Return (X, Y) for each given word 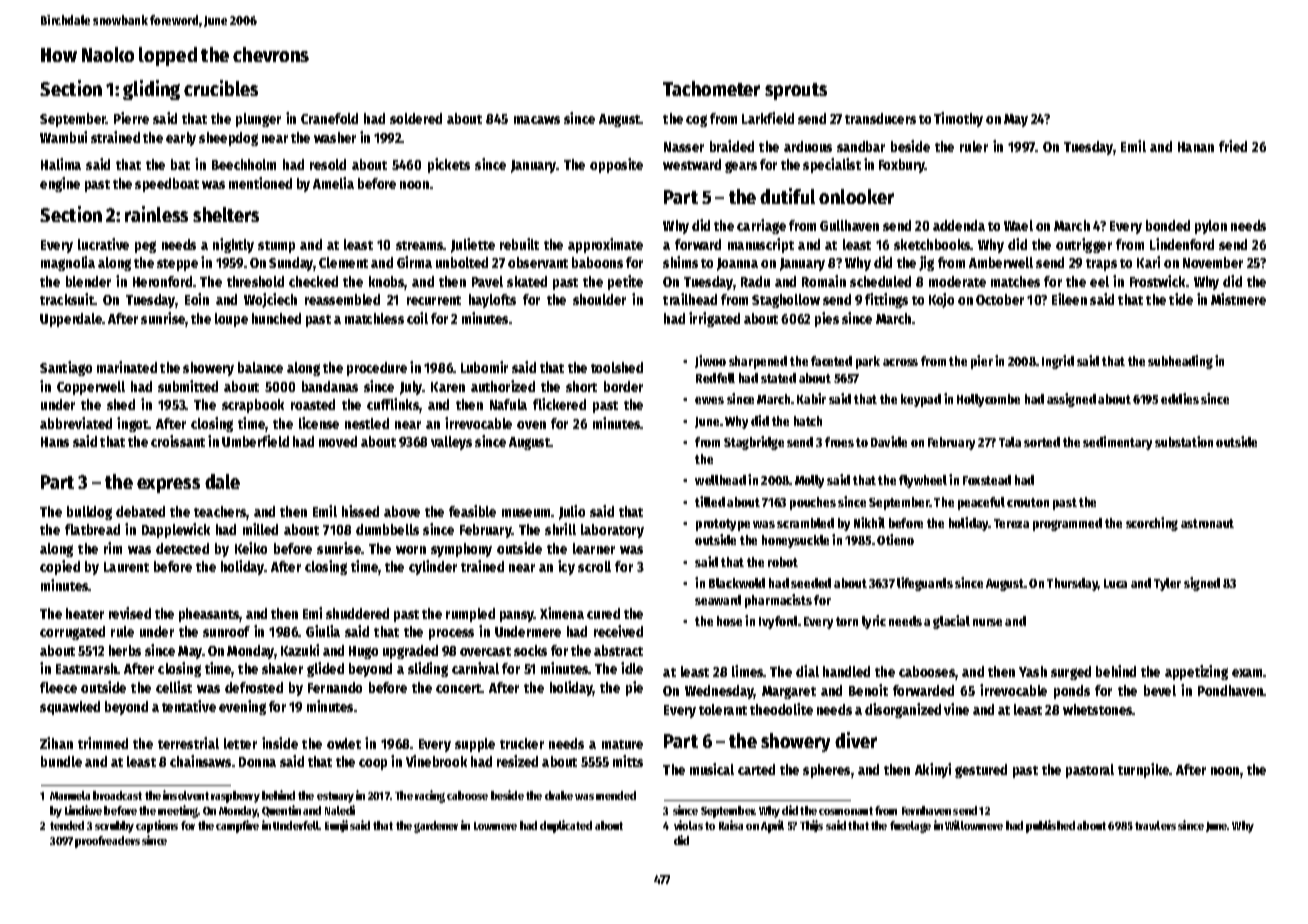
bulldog (89, 513)
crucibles (221, 88)
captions (157, 826)
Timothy (958, 119)
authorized (503, 386)
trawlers (1155, 825)
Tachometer (711, 88)
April (772, 826)
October (1000, 299)
